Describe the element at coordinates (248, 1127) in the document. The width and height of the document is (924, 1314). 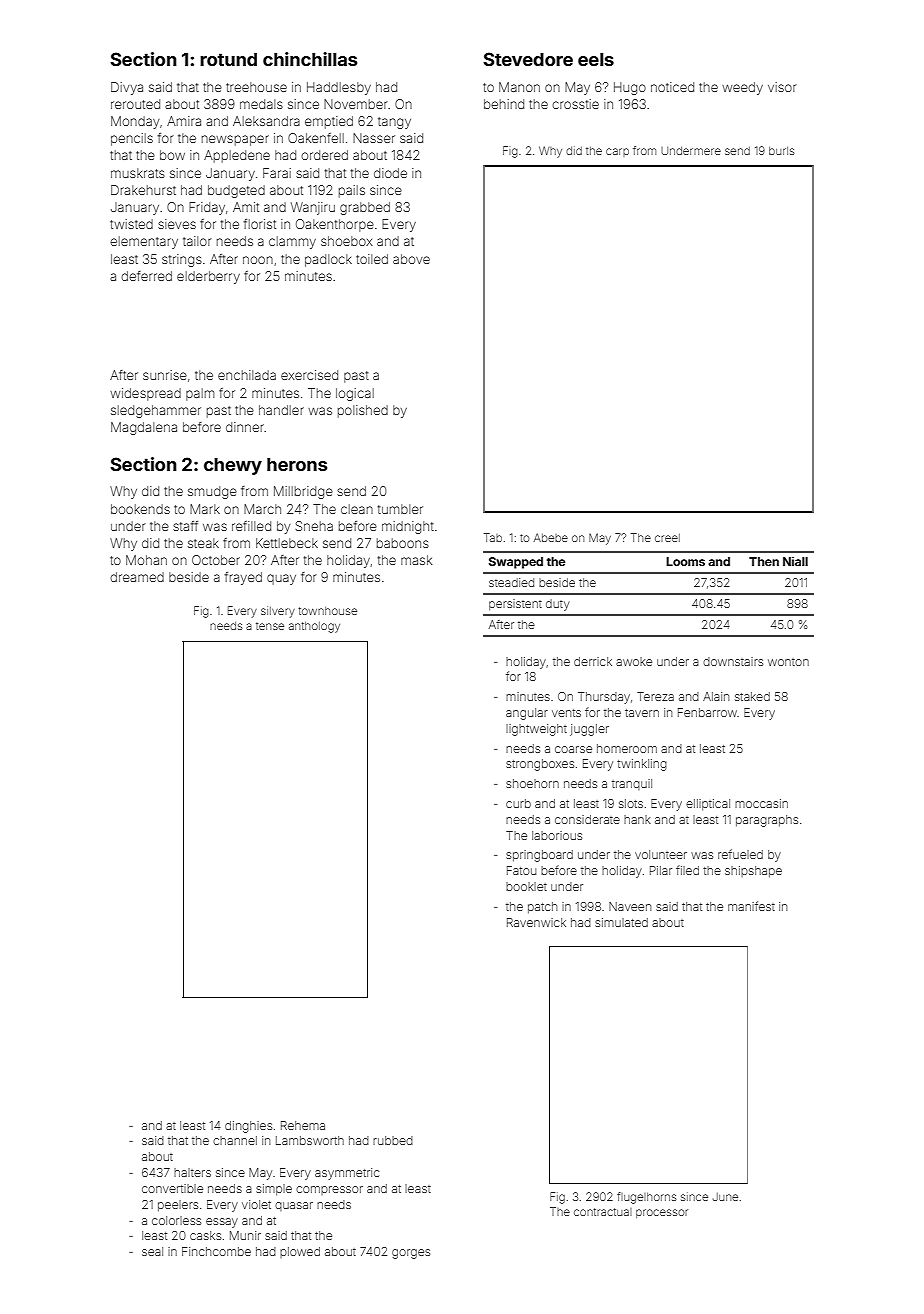
I see `dinghies` at that location.
